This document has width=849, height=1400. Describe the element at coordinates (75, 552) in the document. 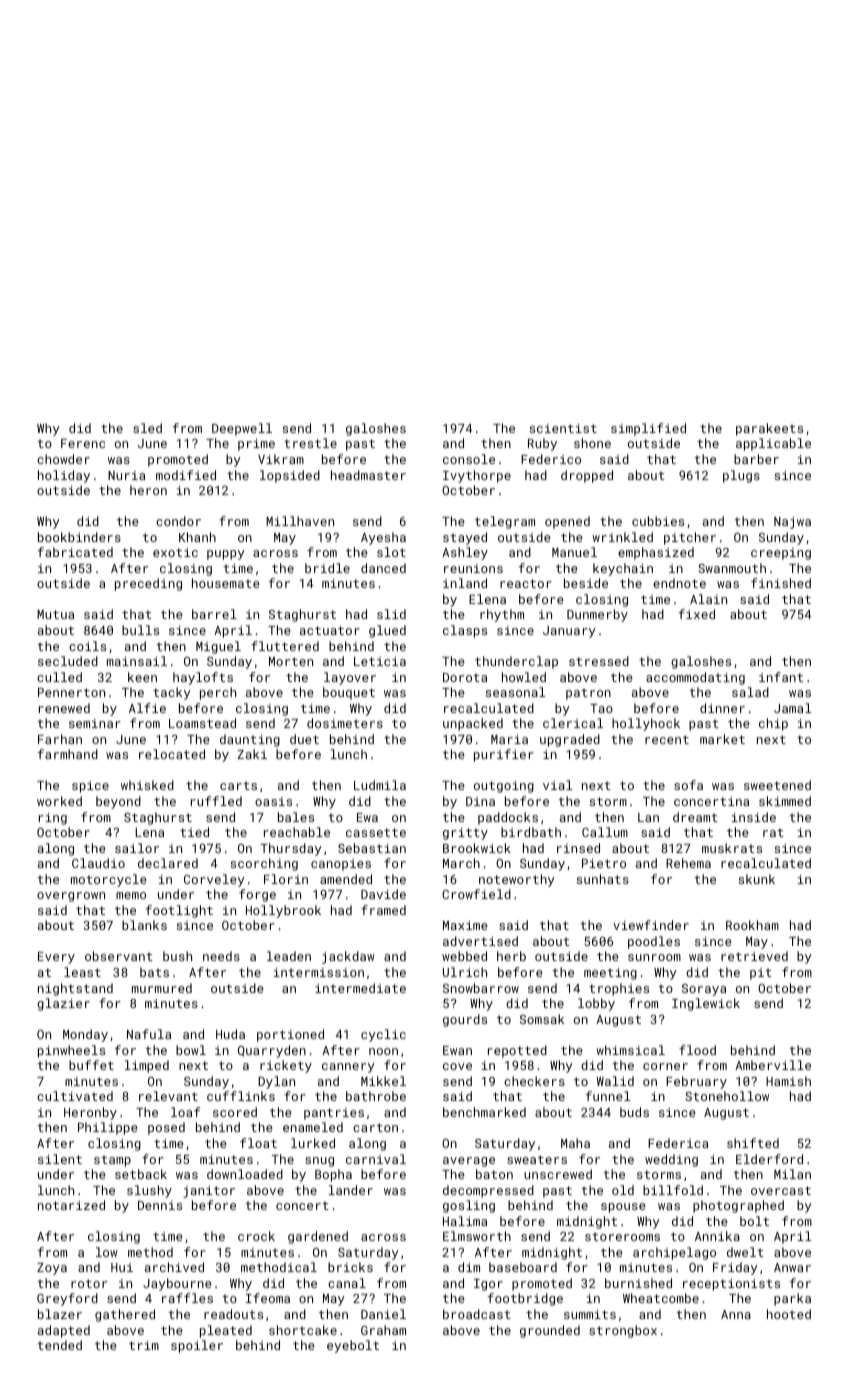

I see `fabricated` at that location.
